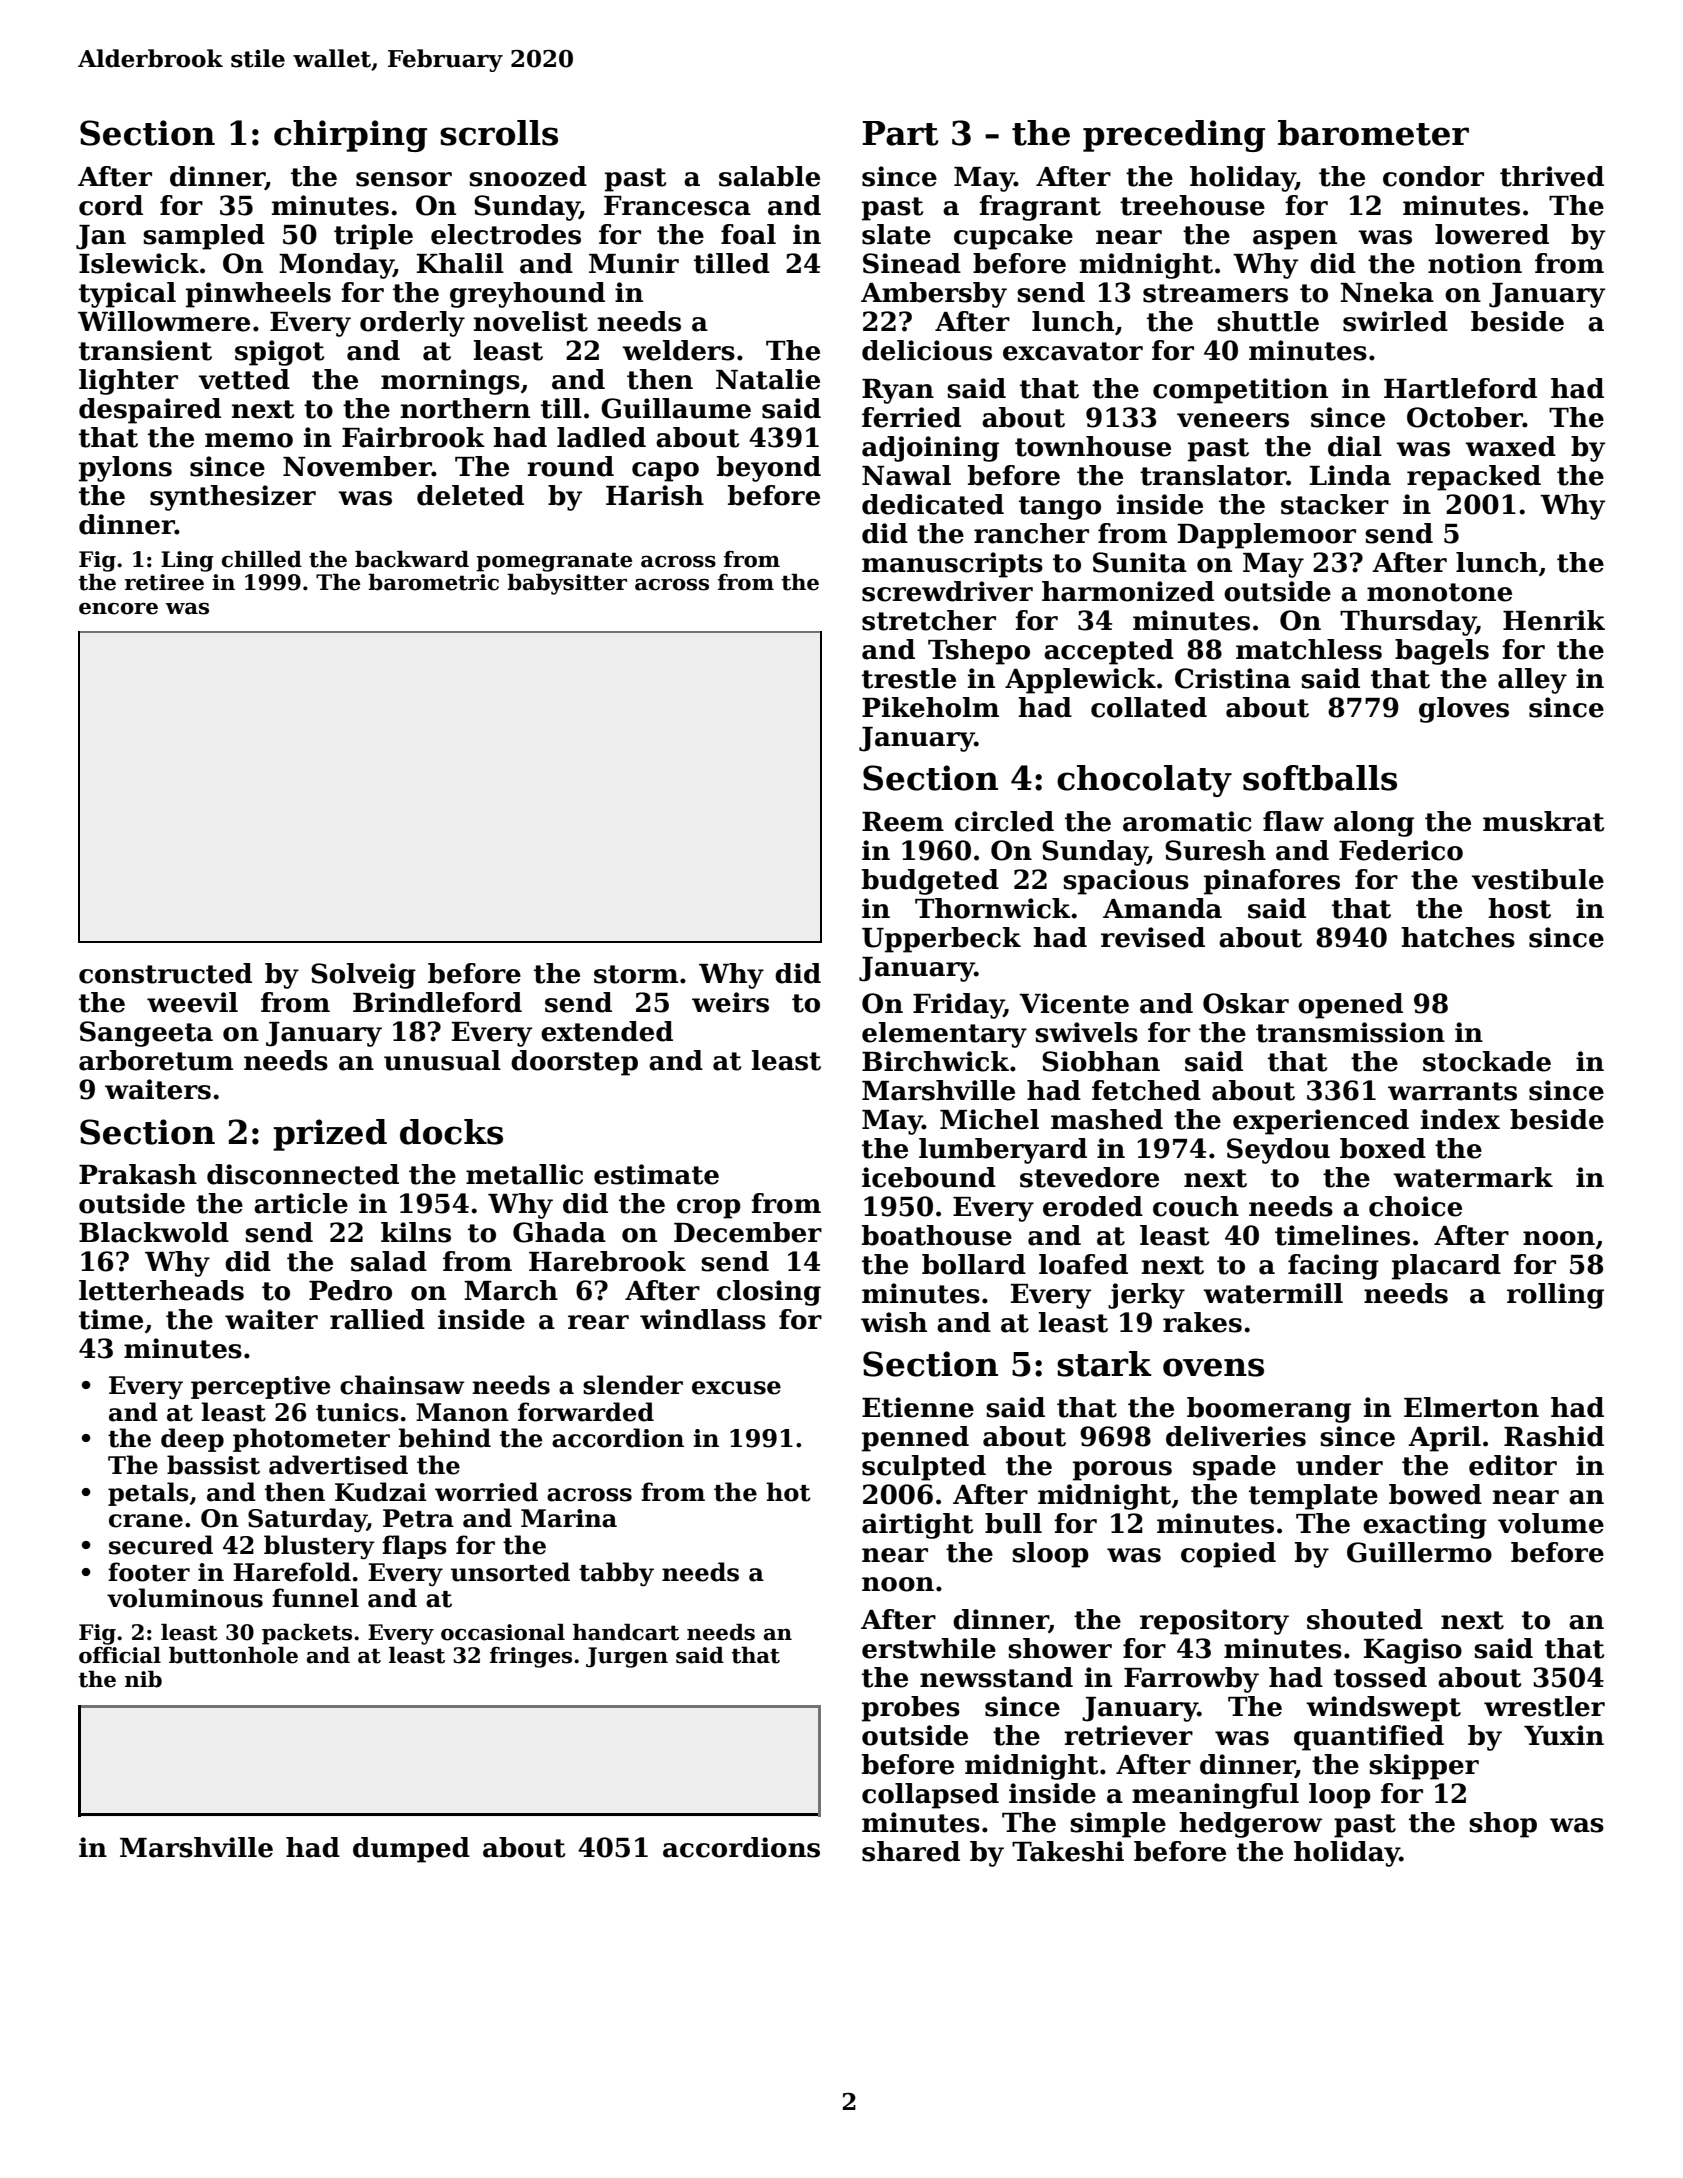  Describe the element at coordinates (929, 620) in the document. I see `stretcher` at that location.
